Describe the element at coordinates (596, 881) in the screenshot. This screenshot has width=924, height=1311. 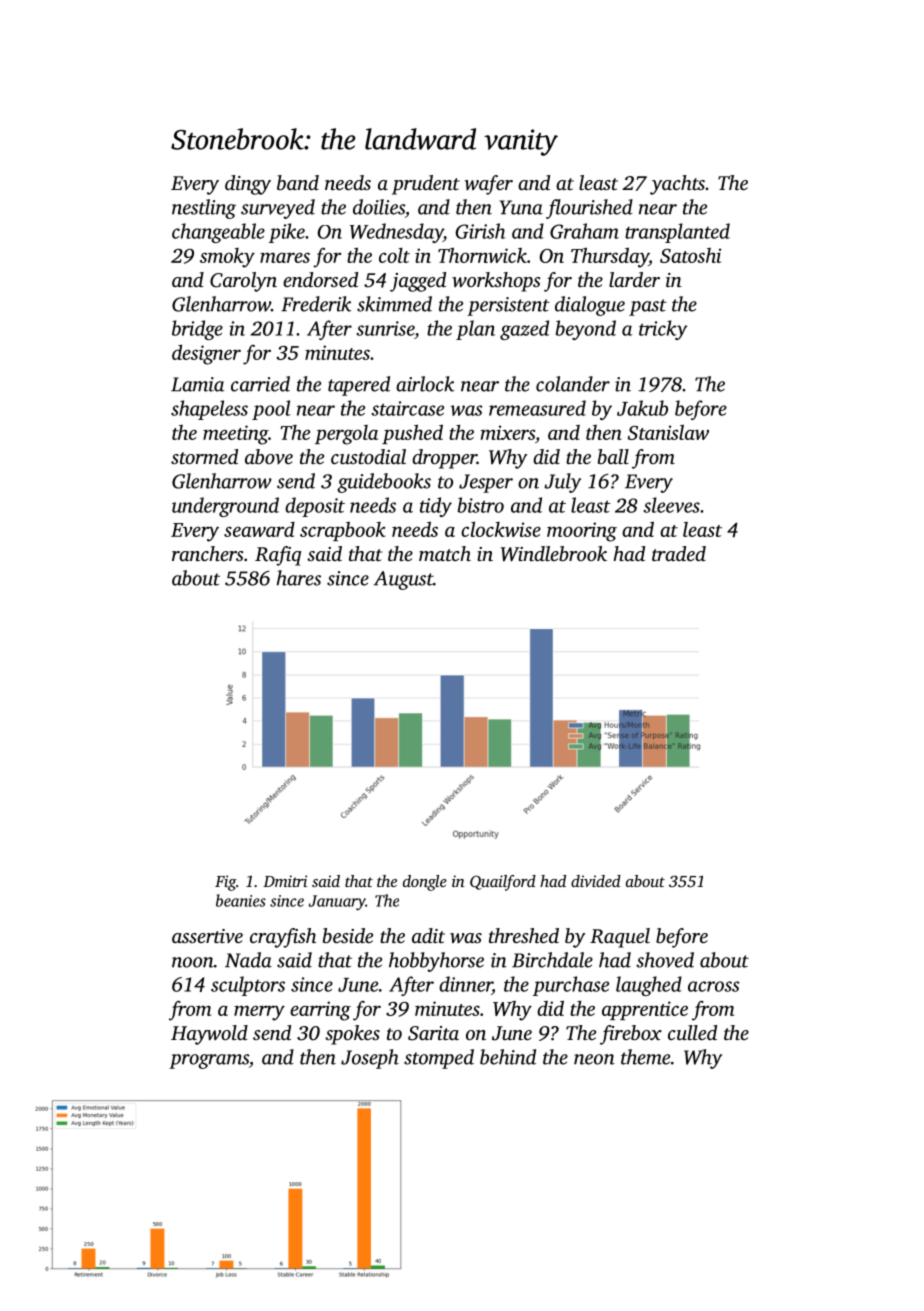
I see `divided` at that location.
